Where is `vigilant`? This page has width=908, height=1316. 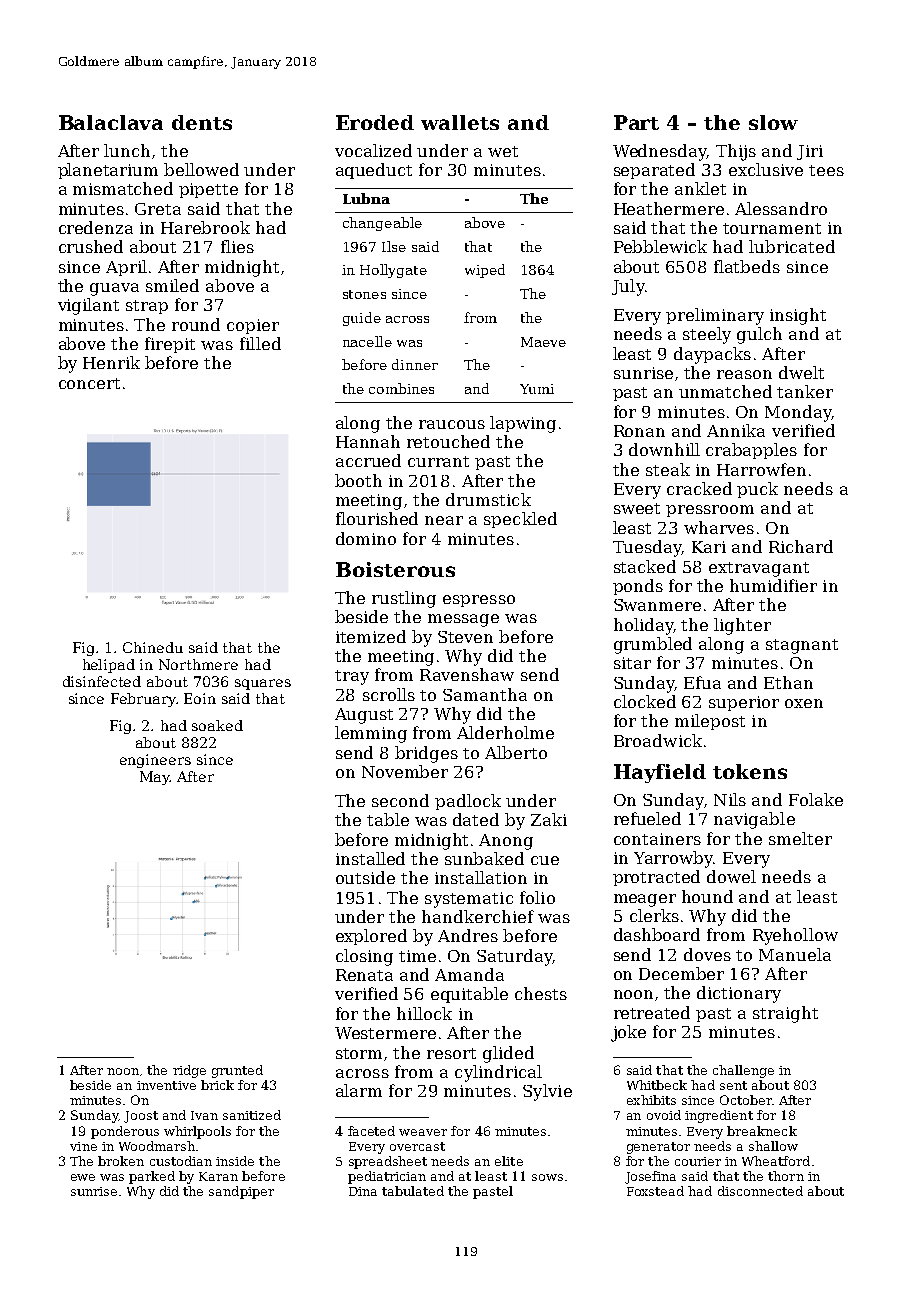
vigilant is located at coordinates (88, 306).
